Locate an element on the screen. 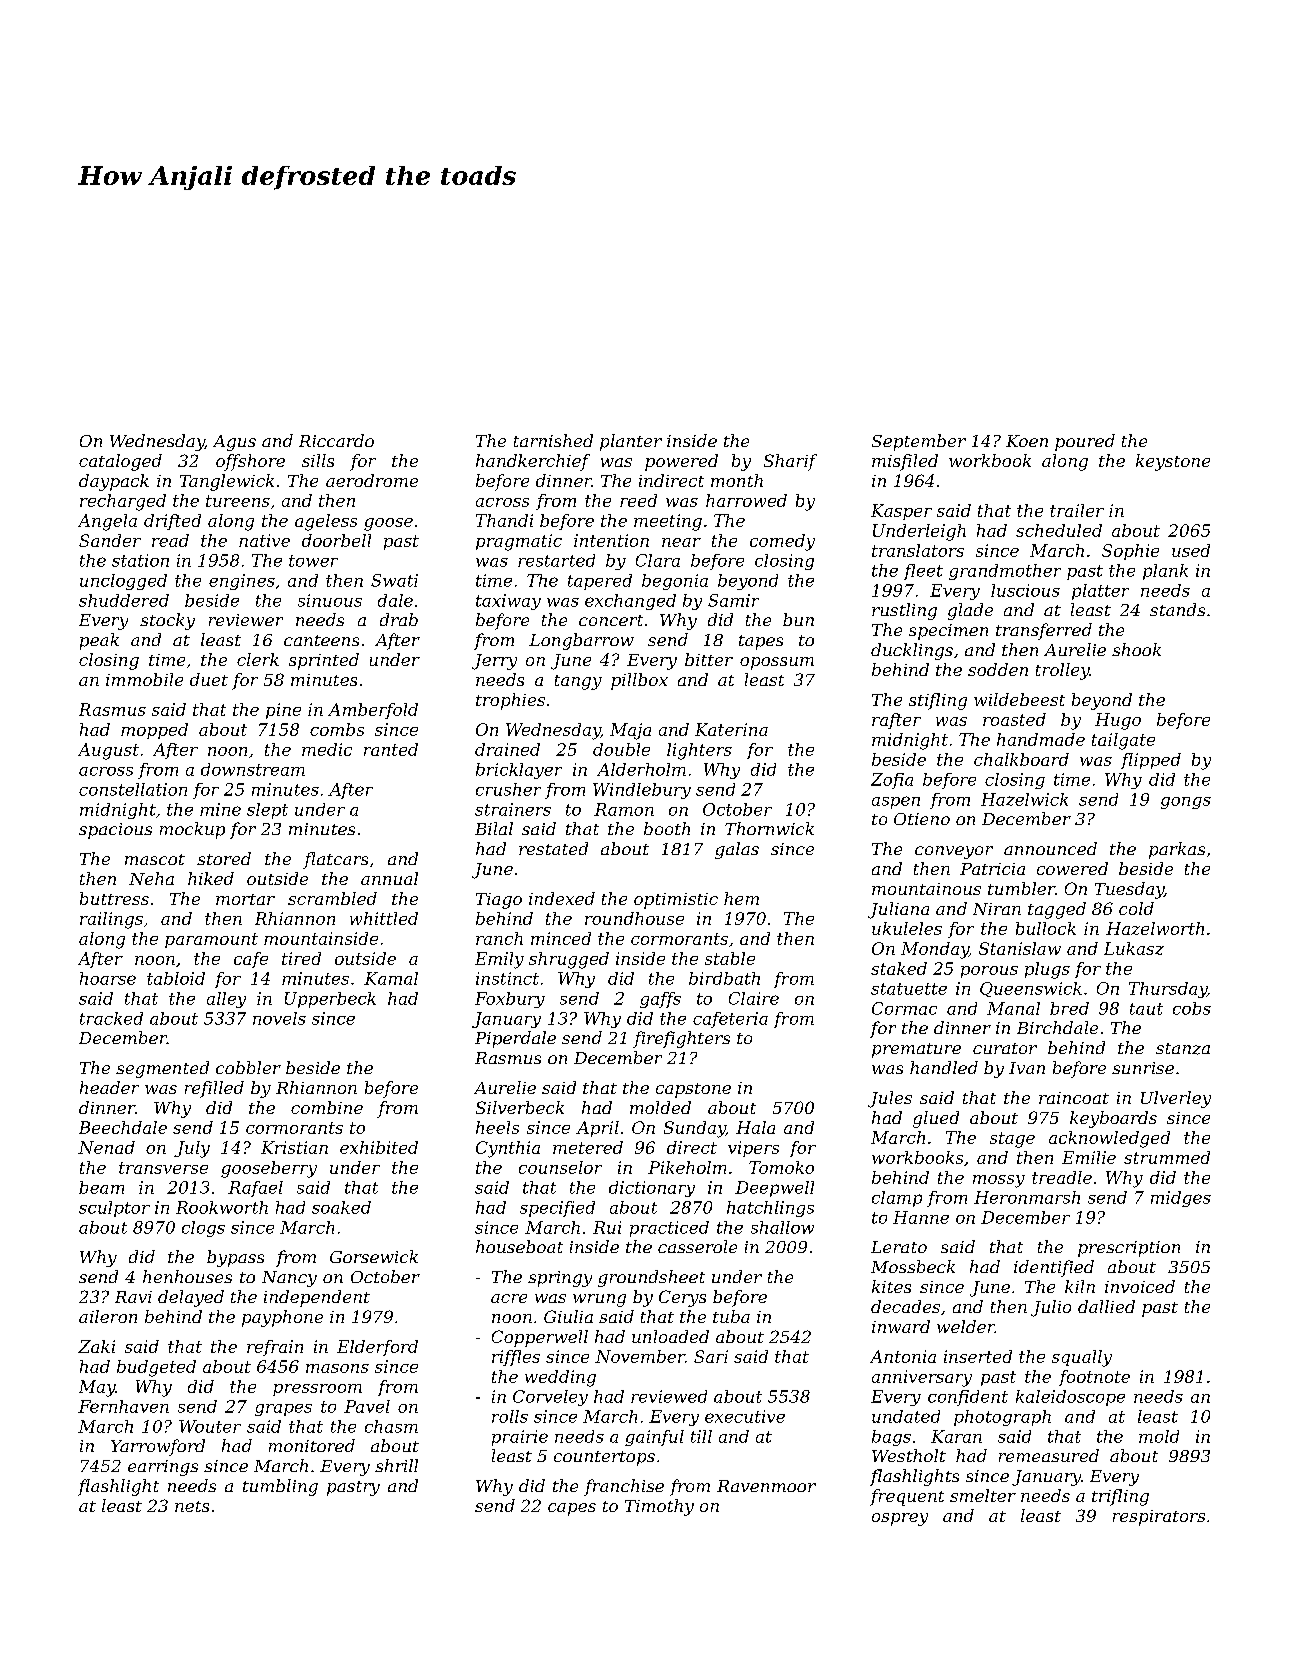 The width and height of the screenshot is (1290, 1670). gaffs is located at coordinates (660, 1000).
